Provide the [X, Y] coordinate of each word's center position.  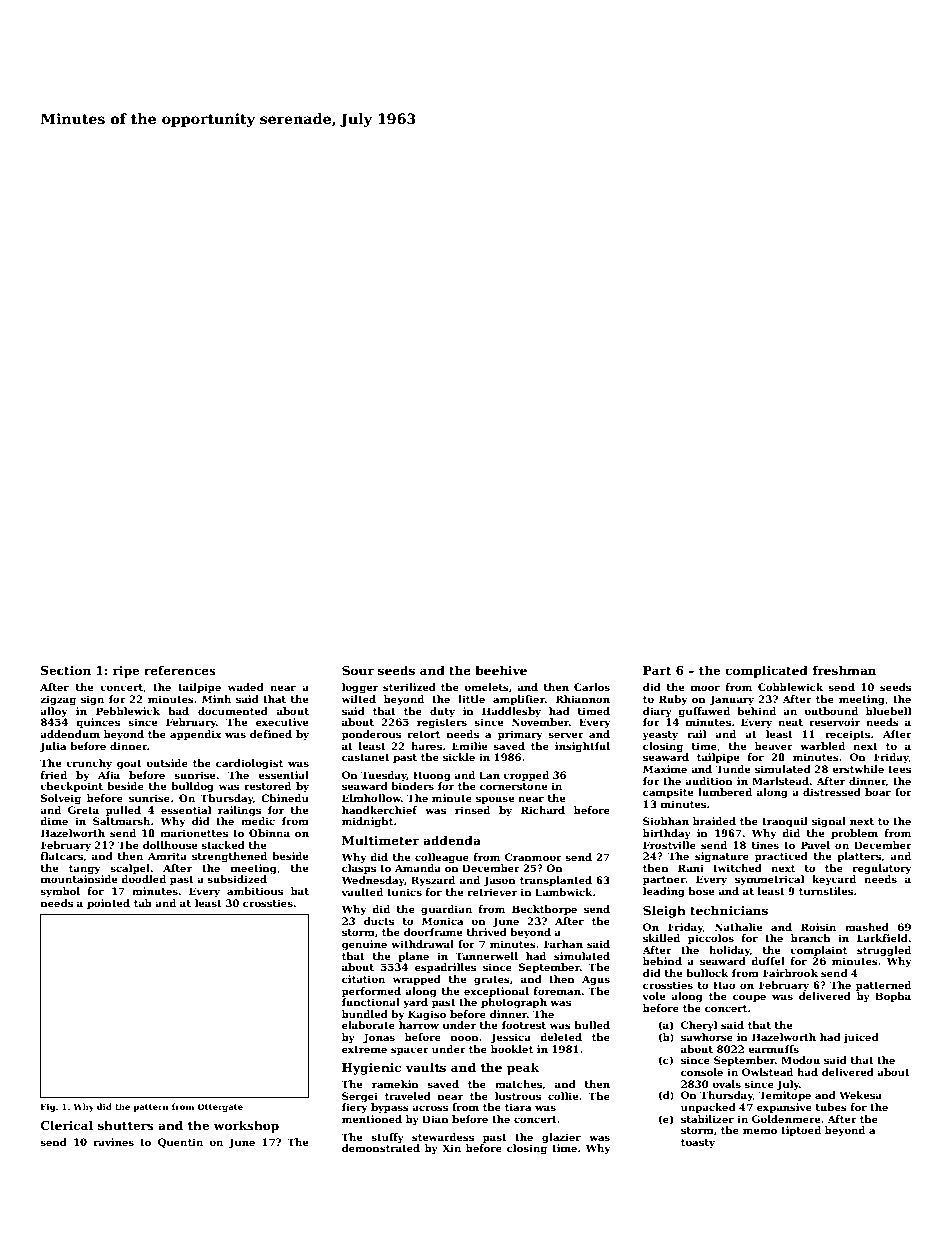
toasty [698, 1143]
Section [66, 670]
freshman [844, 670]
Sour [358, 670]
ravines [113, 1142]
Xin [451, 1148]
